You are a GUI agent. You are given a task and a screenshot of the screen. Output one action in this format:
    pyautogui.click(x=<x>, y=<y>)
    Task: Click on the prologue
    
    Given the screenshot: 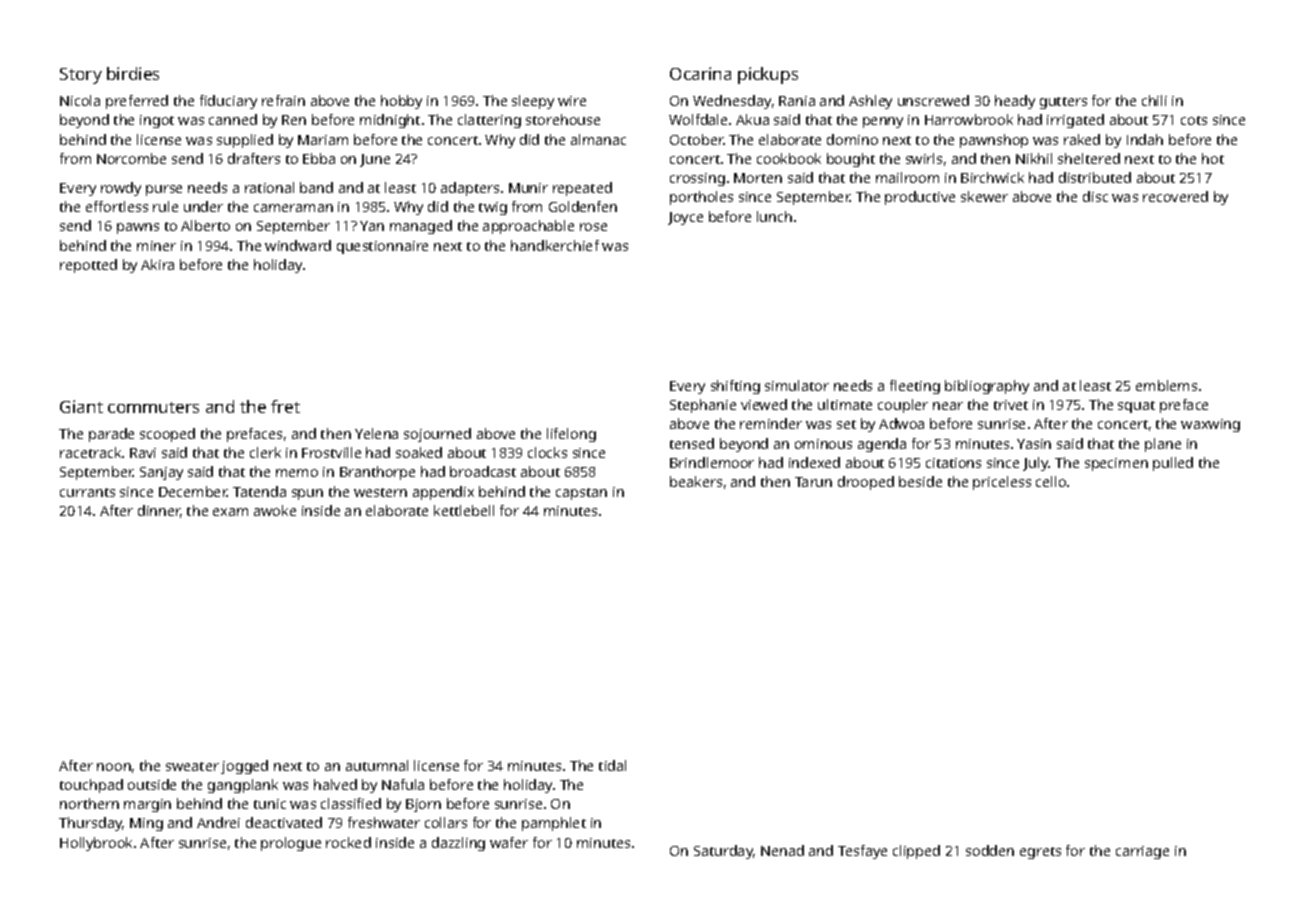 What is the action you would take?
    pyautogui.click(x=291, y=844)
